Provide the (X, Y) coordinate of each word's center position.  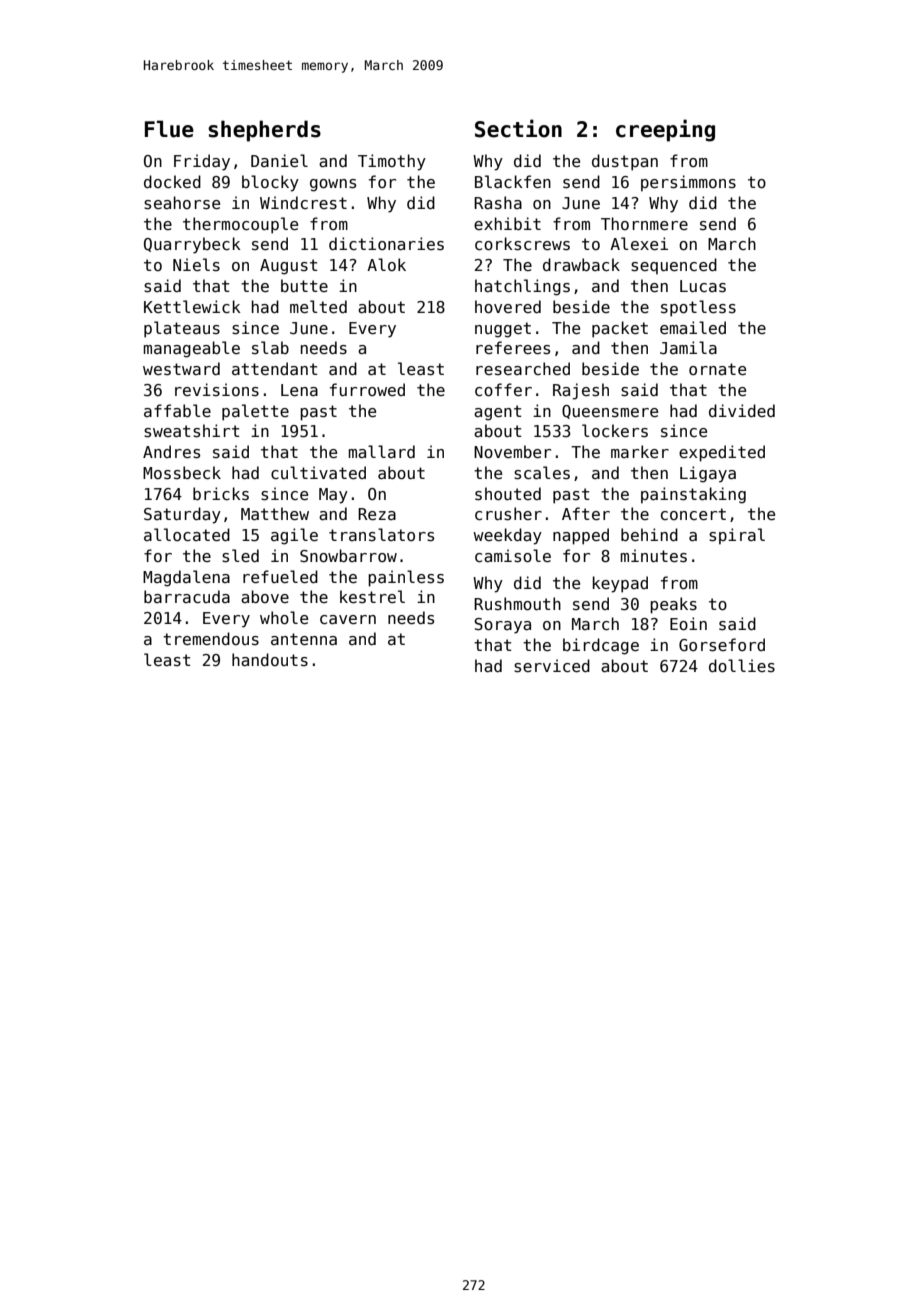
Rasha (498, 202)
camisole (513, 556)
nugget (503, 330)
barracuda (187, 596)
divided (742, 410)
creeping (665, 130)
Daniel (279, 160)
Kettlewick (192, 306)
